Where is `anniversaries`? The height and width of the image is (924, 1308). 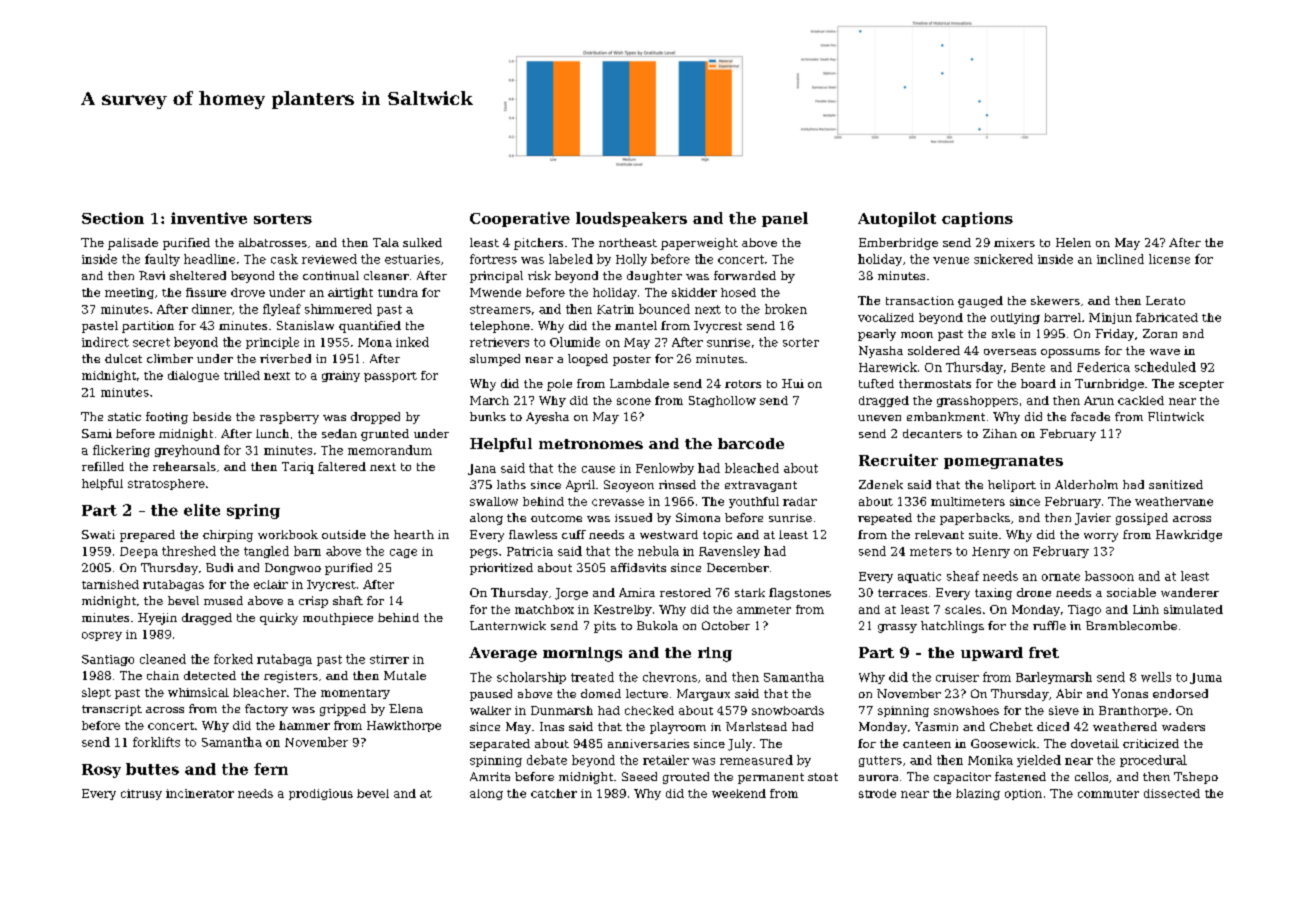 anniversaries is located at coordinates (648, 743).
